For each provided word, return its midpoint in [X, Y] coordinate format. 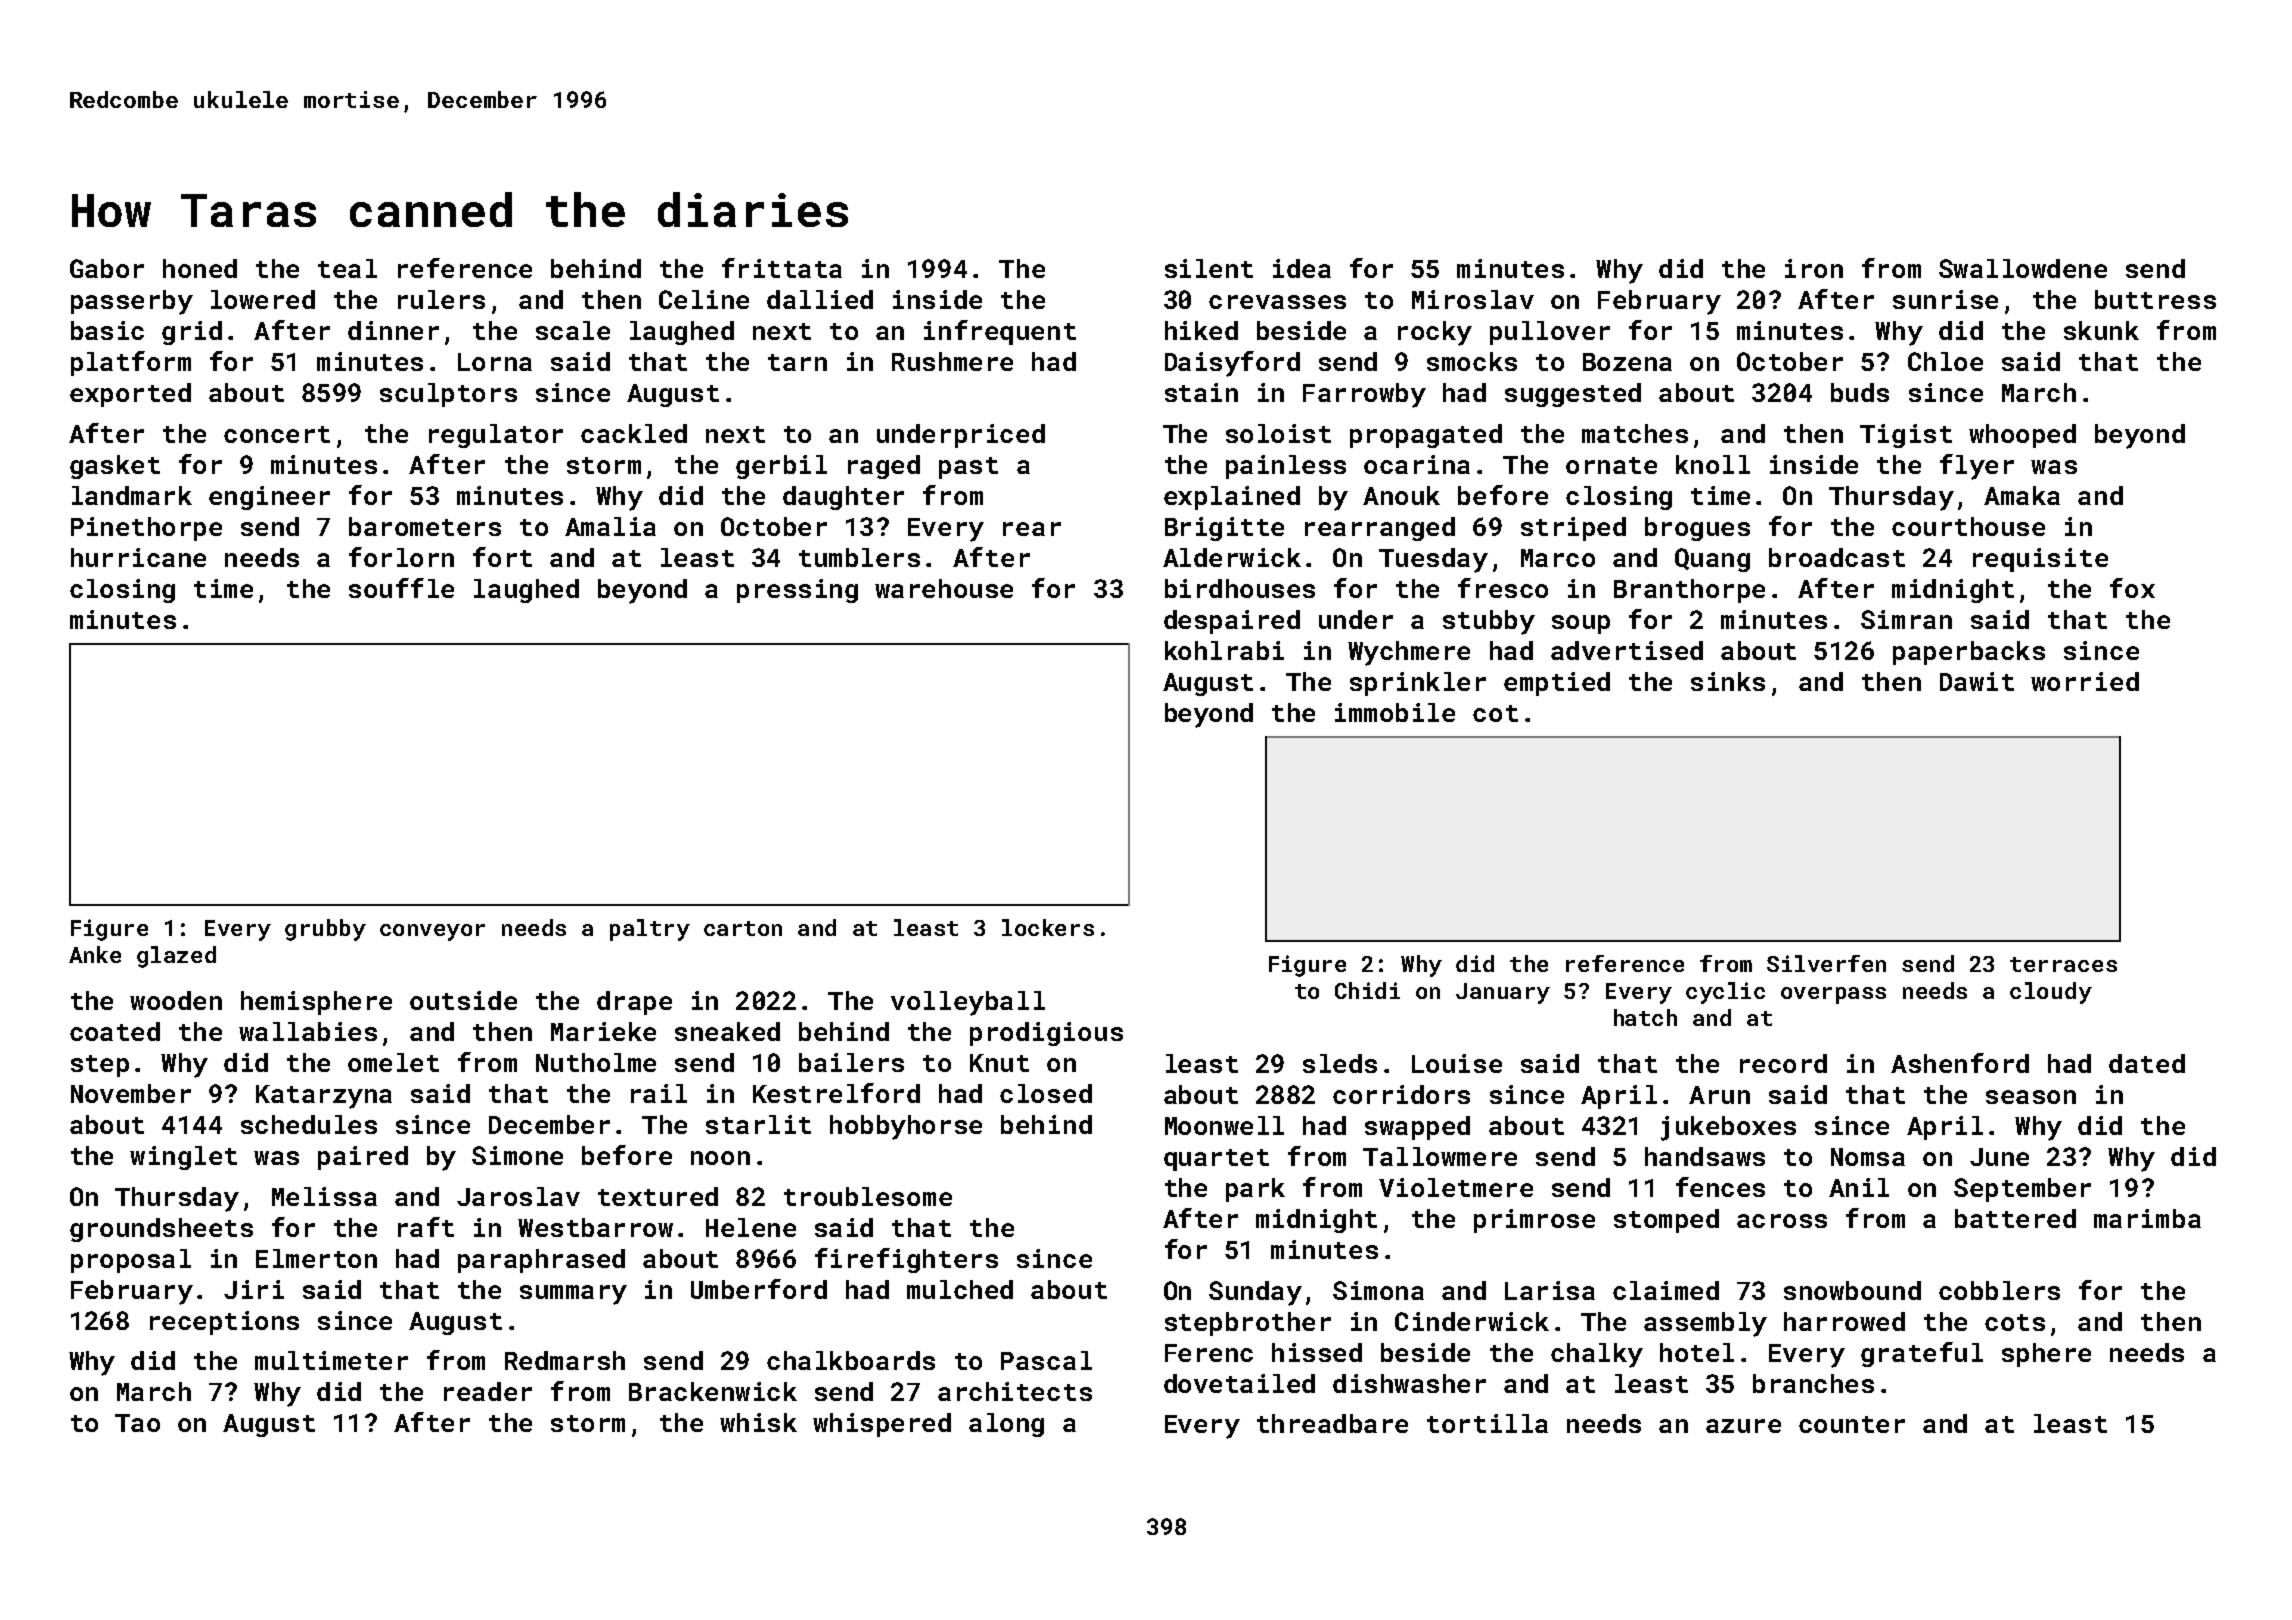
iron [1814, 268]
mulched [960, 1289]
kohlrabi [1224, 650]
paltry [650, 930]
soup [1581, 624]
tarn [797, 362]
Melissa [324, 1196]
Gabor [107, 268]
